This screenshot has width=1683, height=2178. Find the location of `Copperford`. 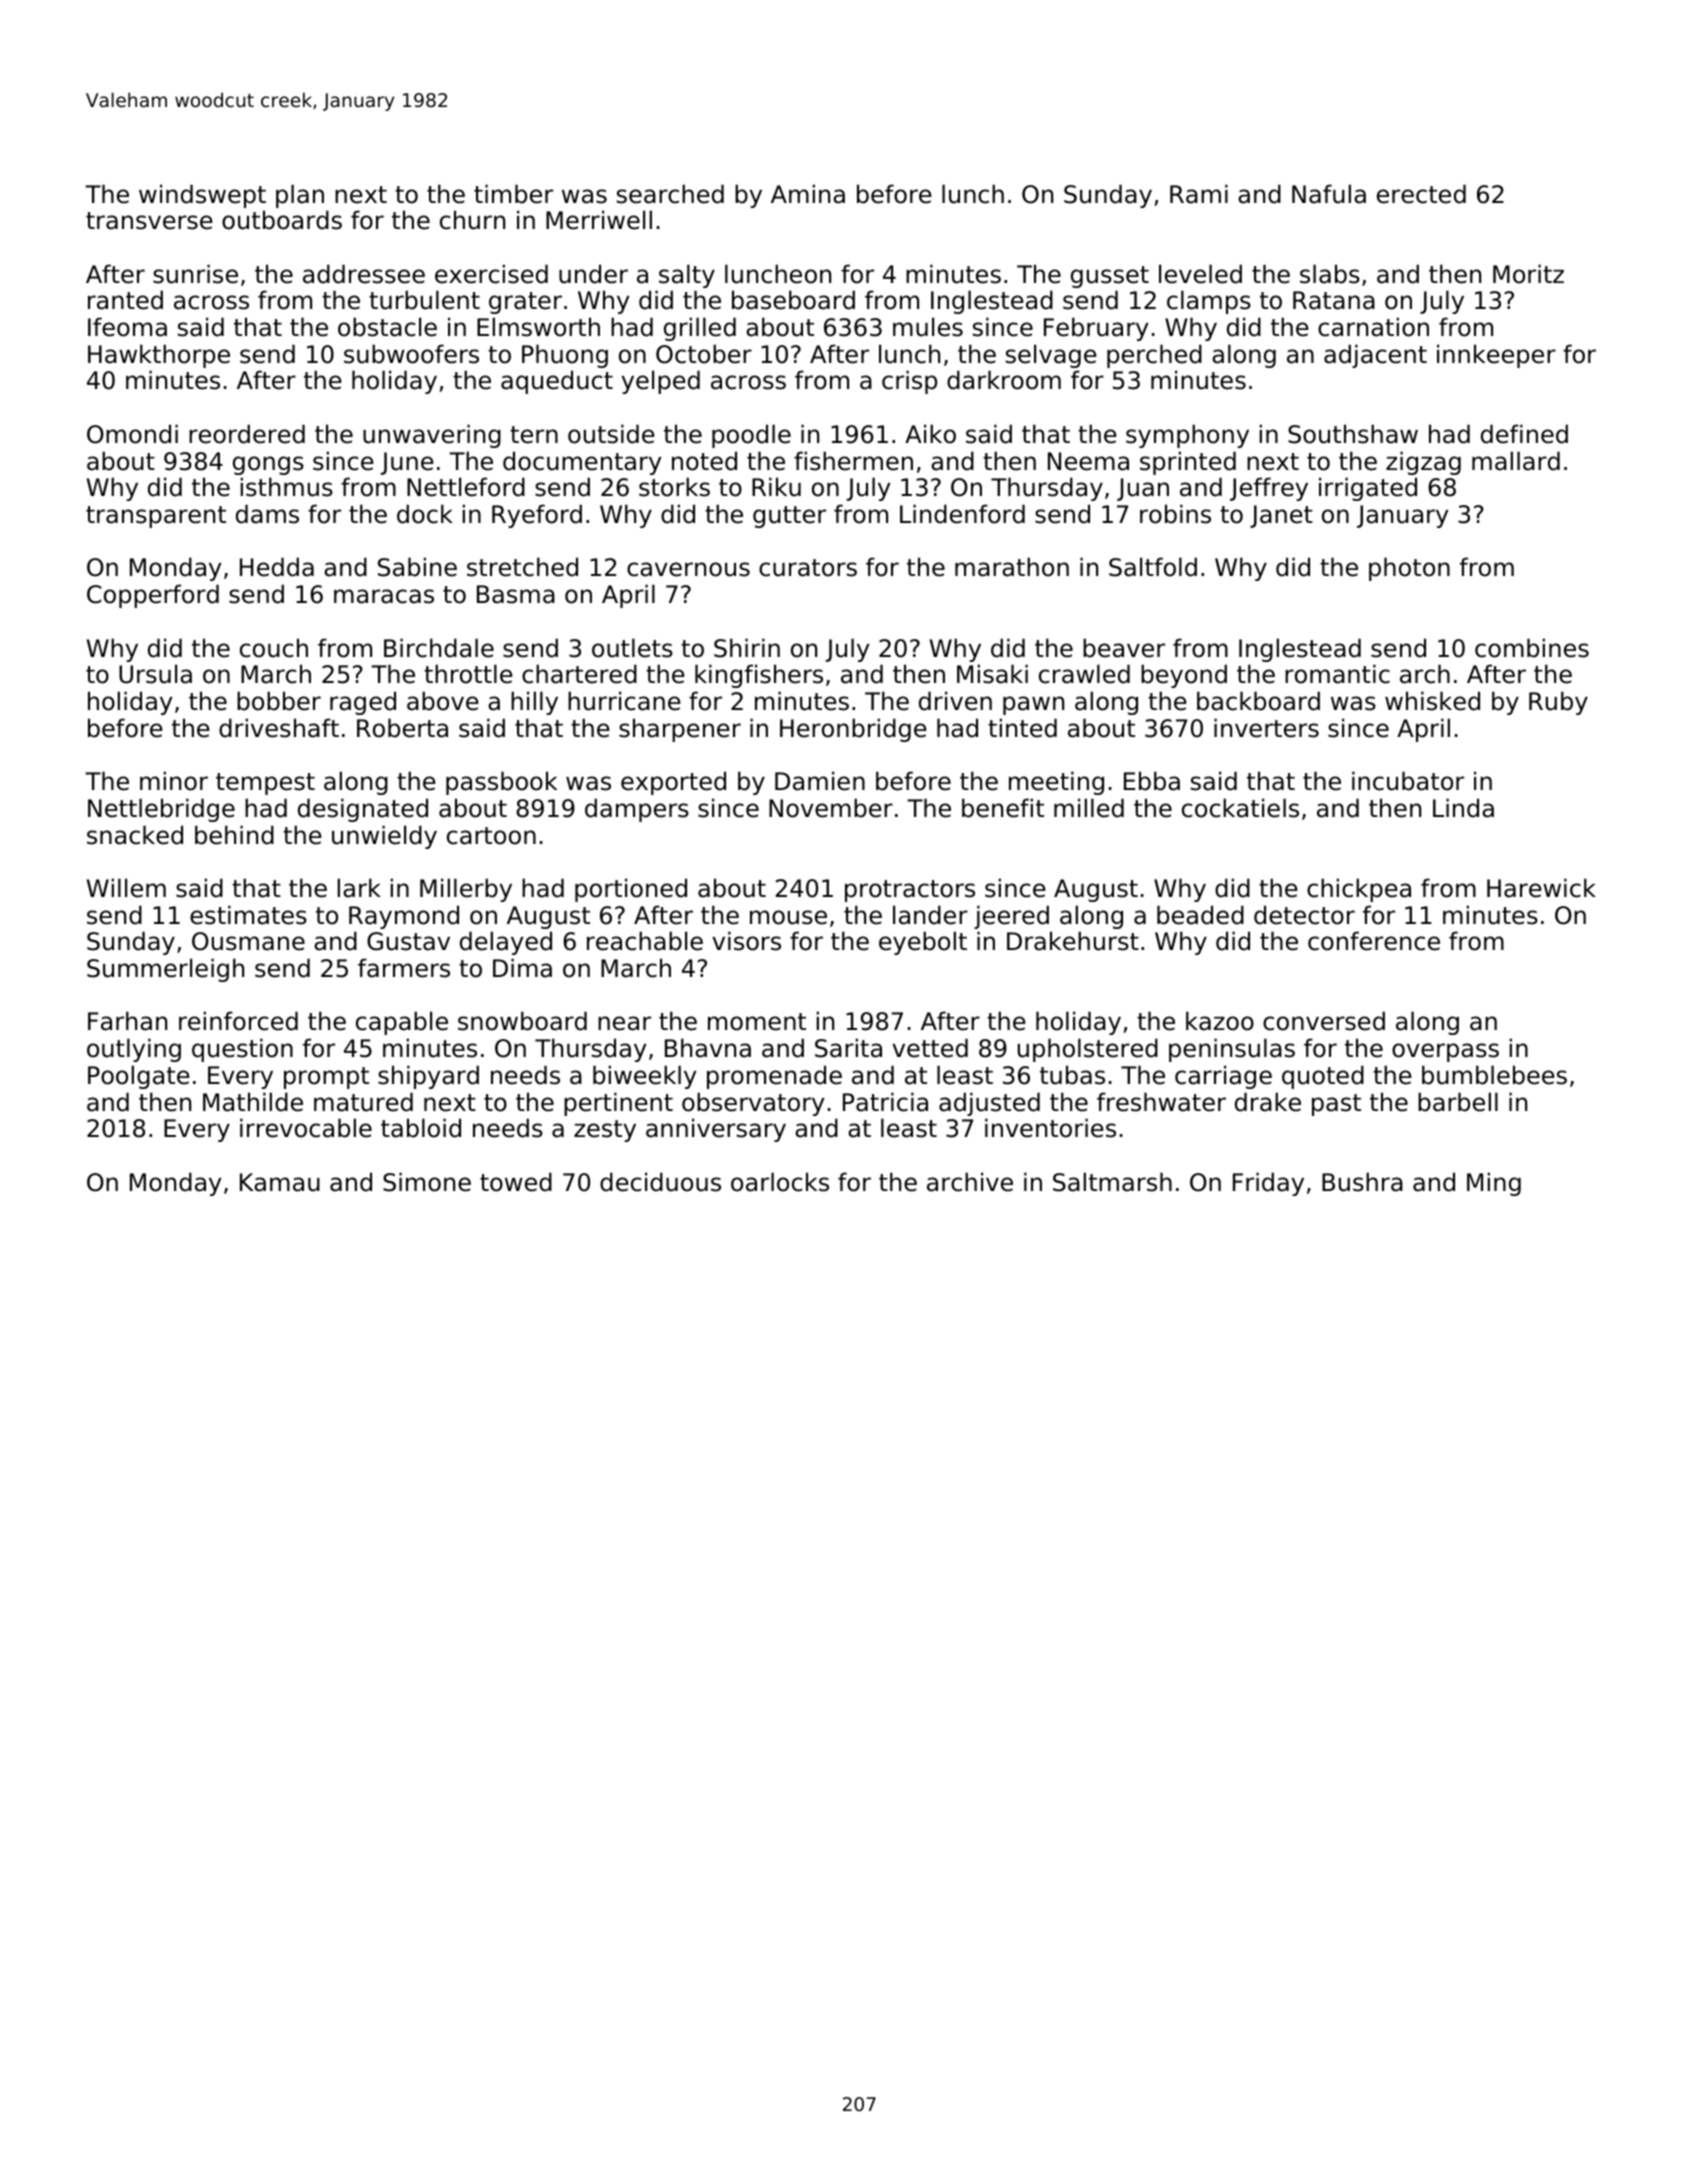

Copperford is located at coordinates (153, 596).
